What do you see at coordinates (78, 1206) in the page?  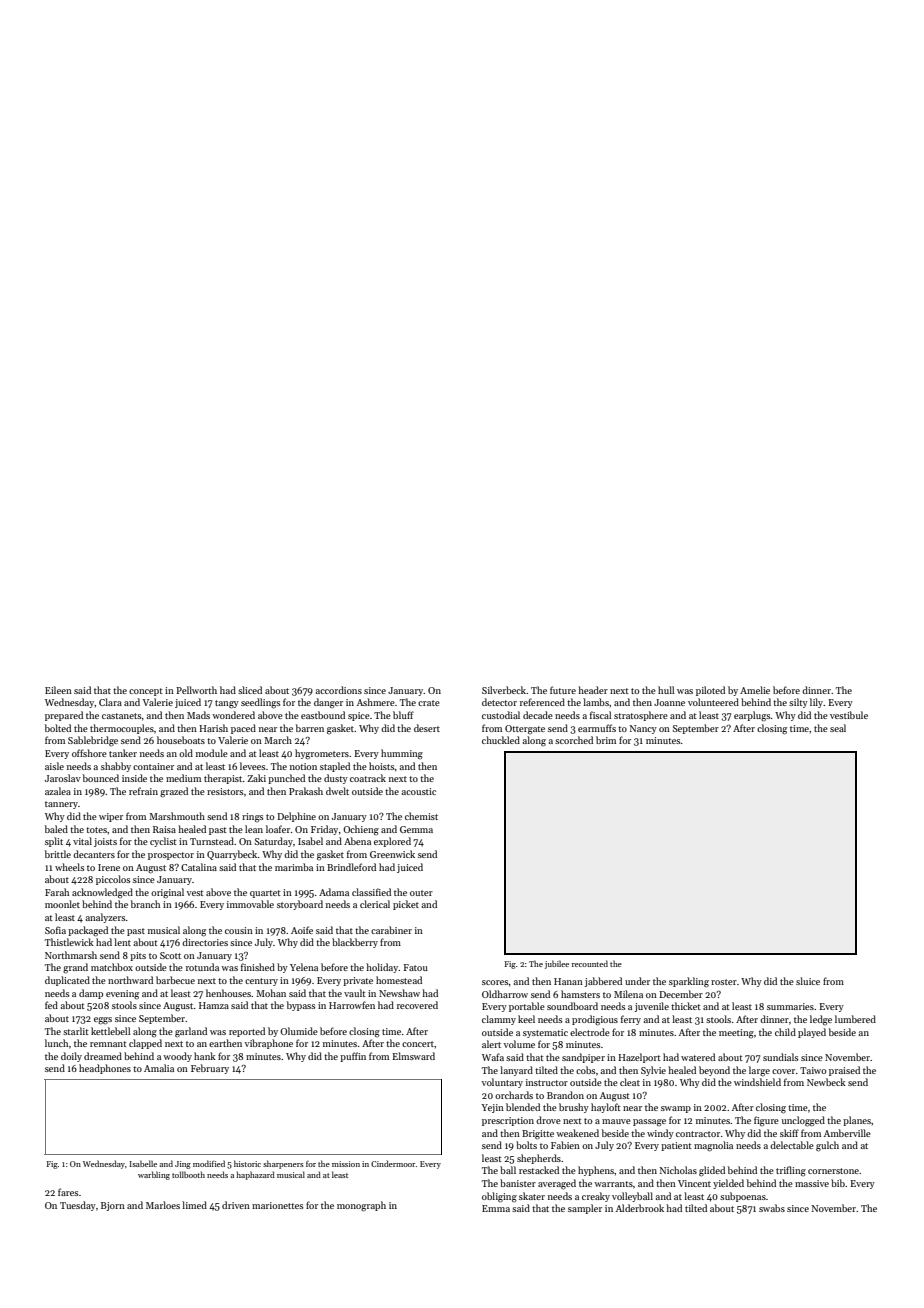 I see `Tuesday` at bounding box center [78, 1206].
